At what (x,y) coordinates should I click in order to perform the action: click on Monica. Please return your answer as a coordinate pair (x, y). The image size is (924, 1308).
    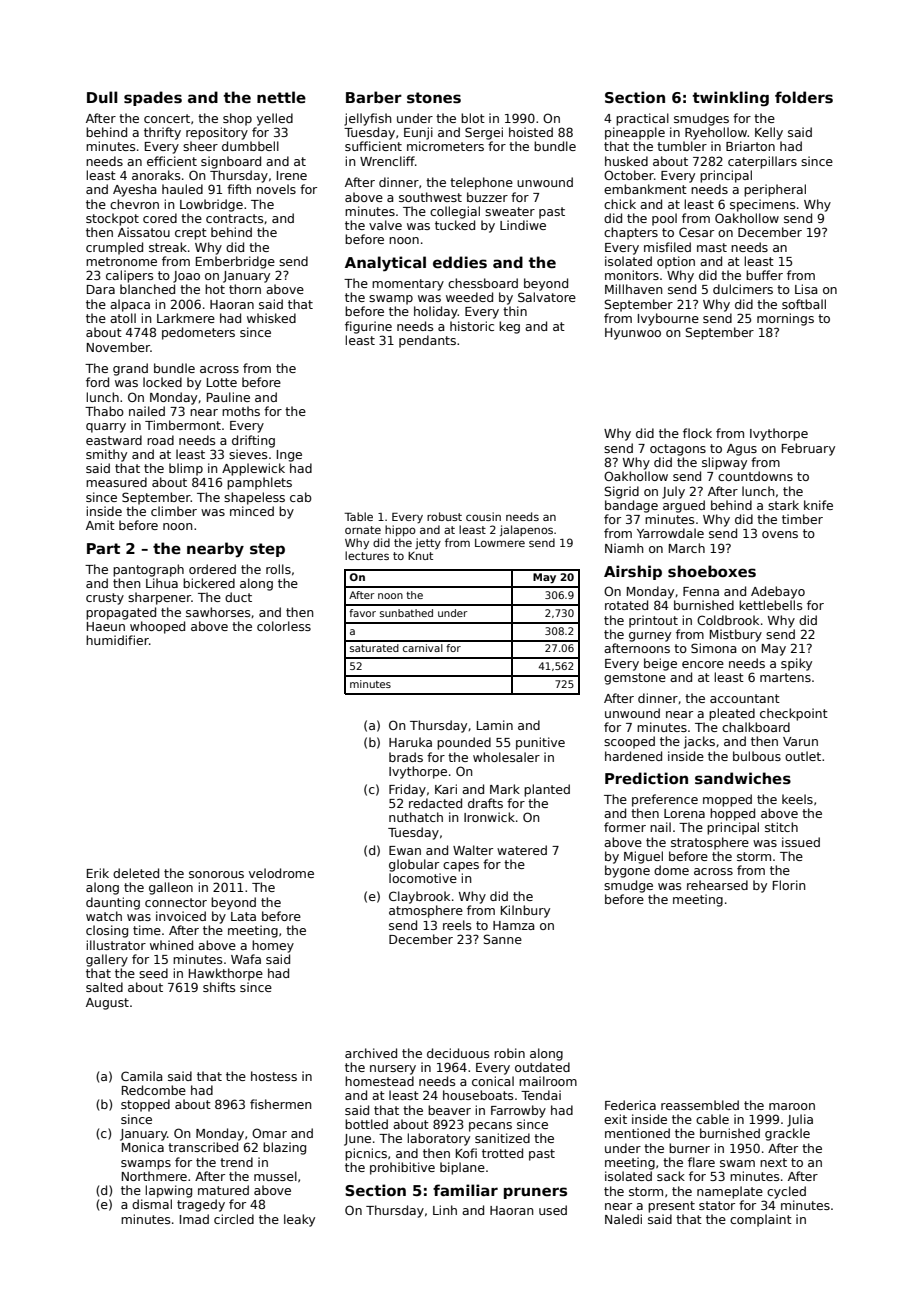
    Looking at the image, I should click on (143, 1147).
